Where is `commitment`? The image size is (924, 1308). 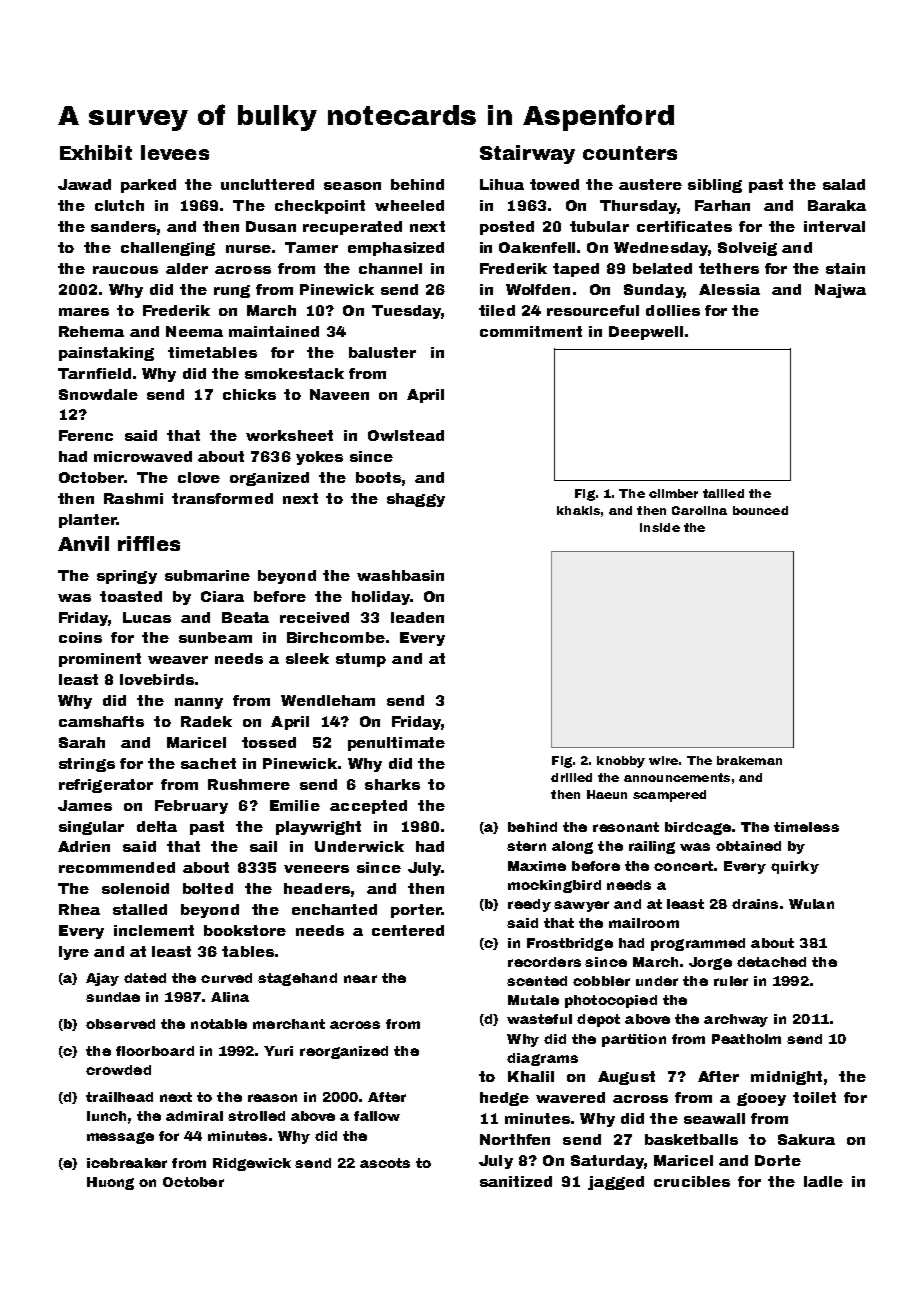 commitment is located at coordinates (531, 331).
